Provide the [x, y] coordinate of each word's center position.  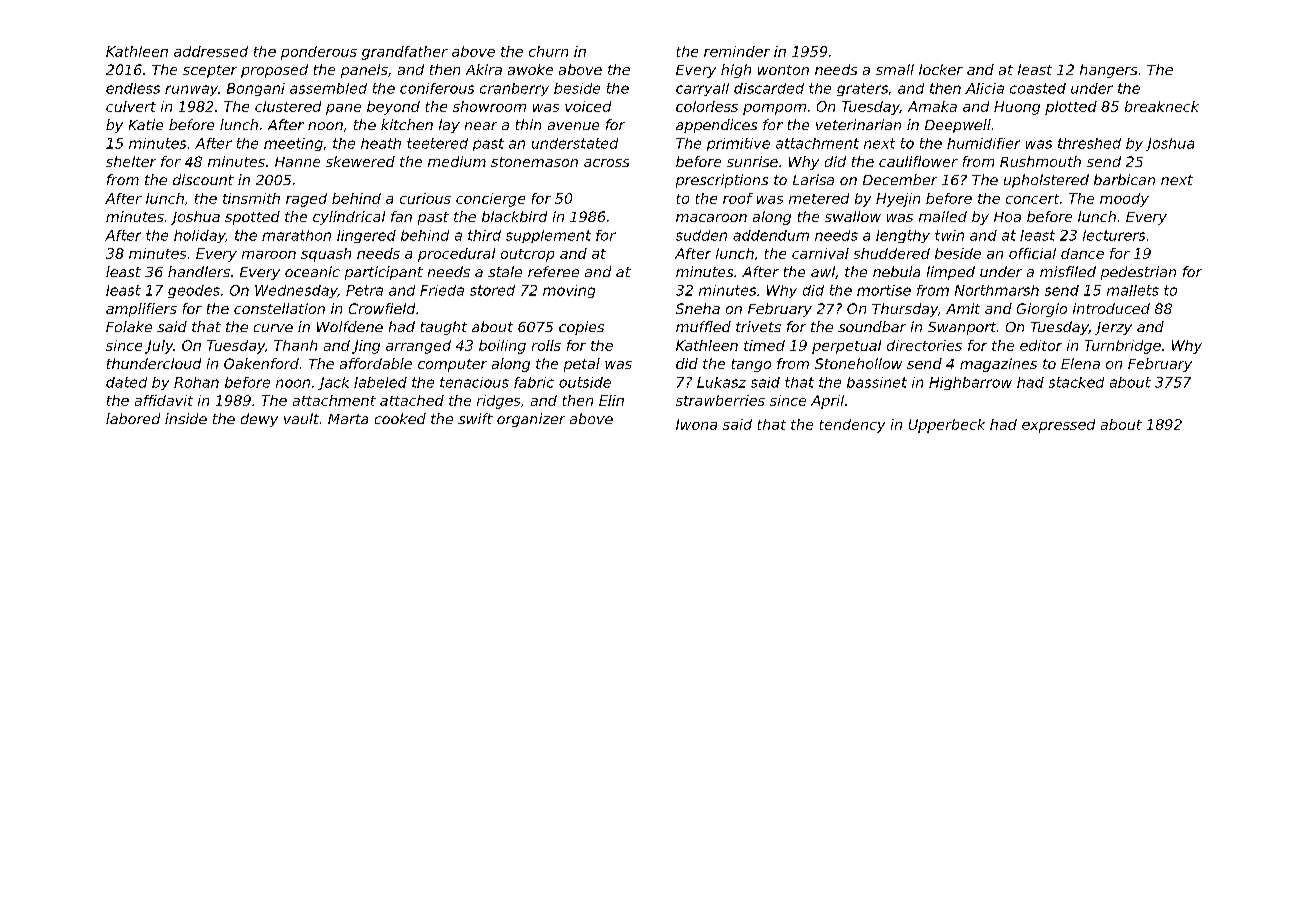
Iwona [696, 424]
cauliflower [918, 161]
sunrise [752, 161]
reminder [737, 51]
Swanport [962, 328]
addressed [211, 51]
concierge [490, 200]
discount [203, 179]
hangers [1108, 71]
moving [569, 291]
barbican [1124, 179]
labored [133, 418]
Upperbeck [947, 426]
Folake [129, 326]
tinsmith [251, 198]
